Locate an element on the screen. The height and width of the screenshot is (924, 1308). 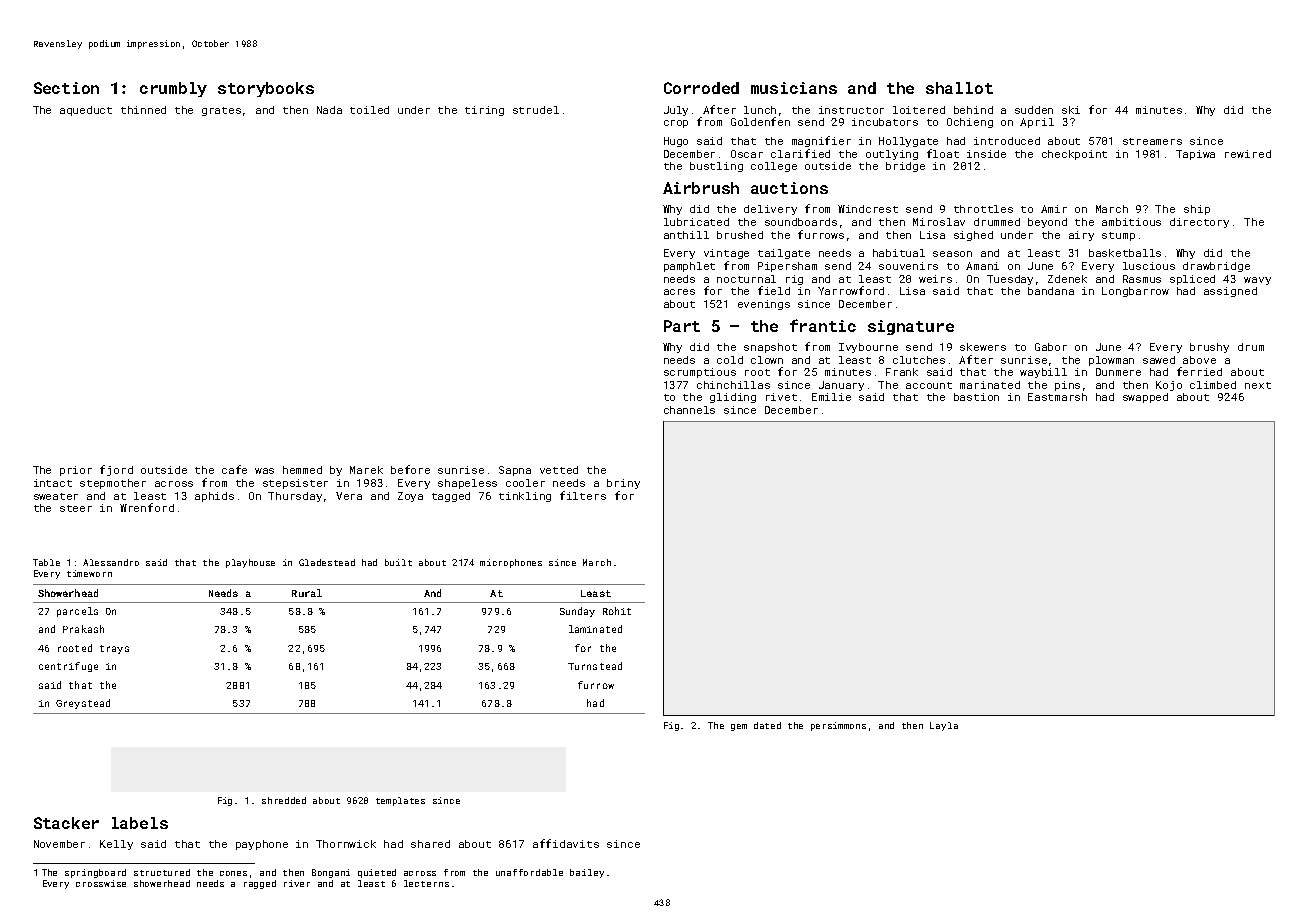
thinned is located at coordinates (143, 110).
